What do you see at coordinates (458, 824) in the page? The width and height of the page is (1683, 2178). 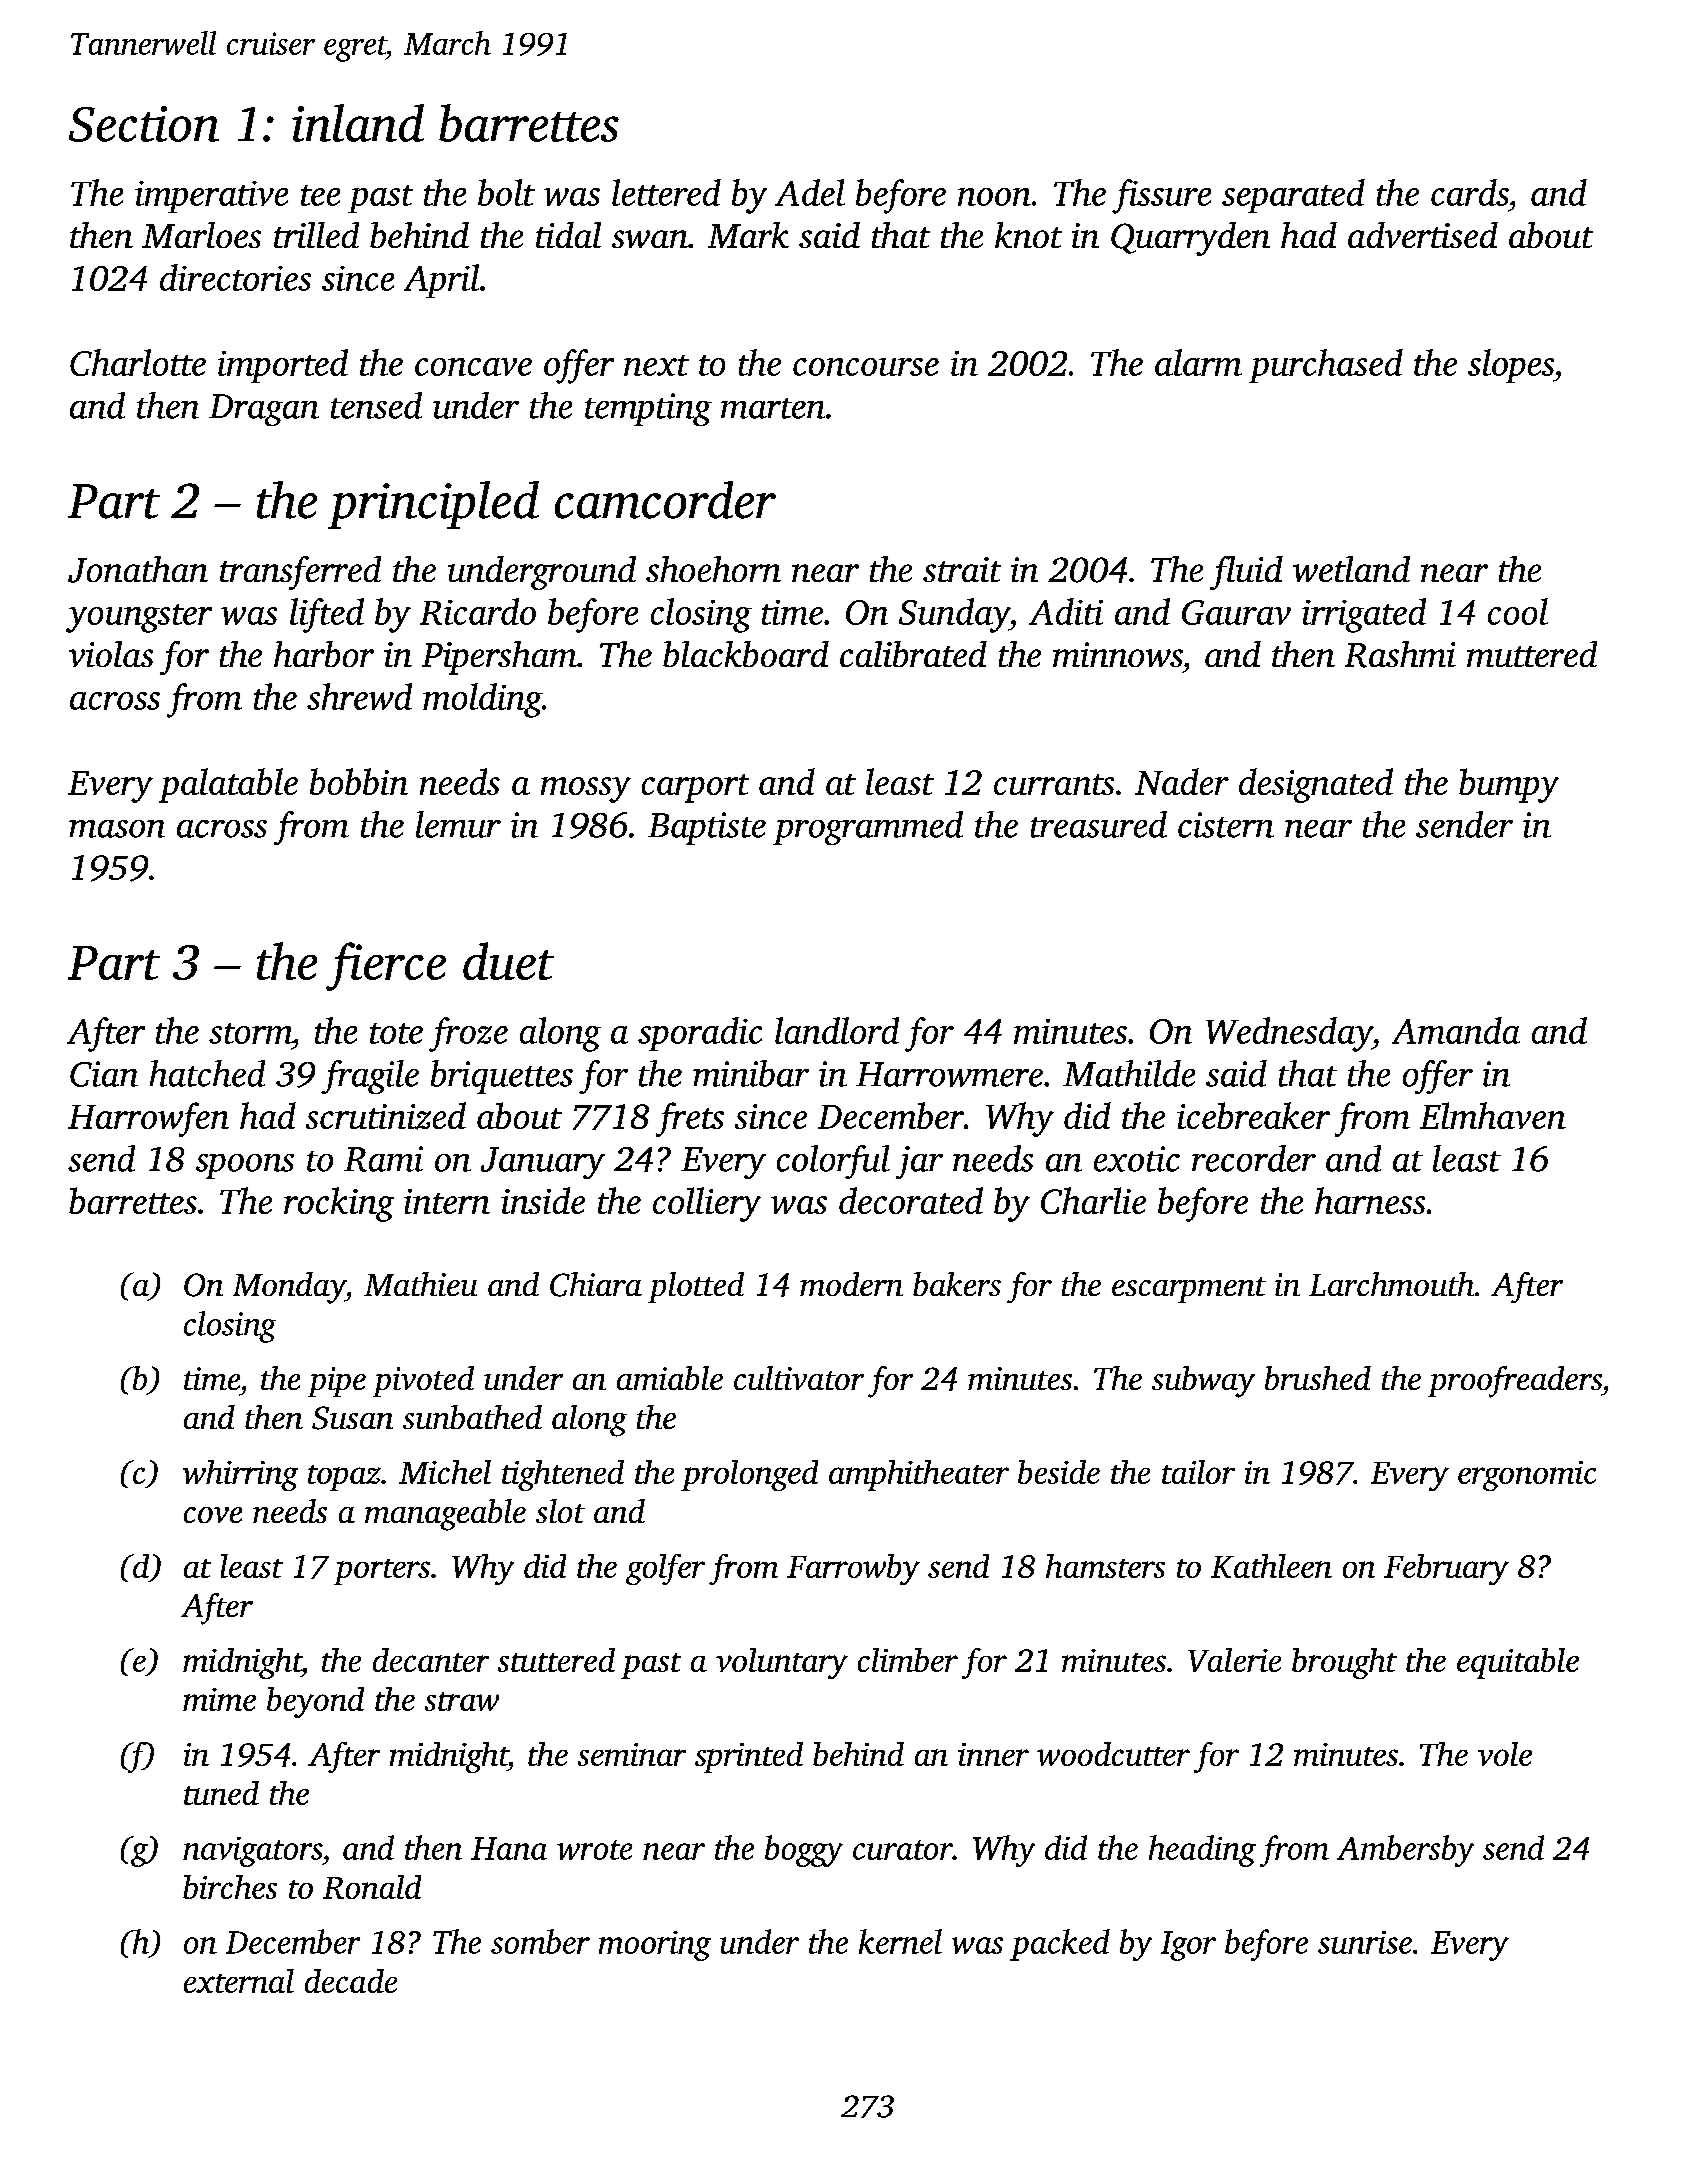 I see `lemur` at bounding box center [458, 824].
